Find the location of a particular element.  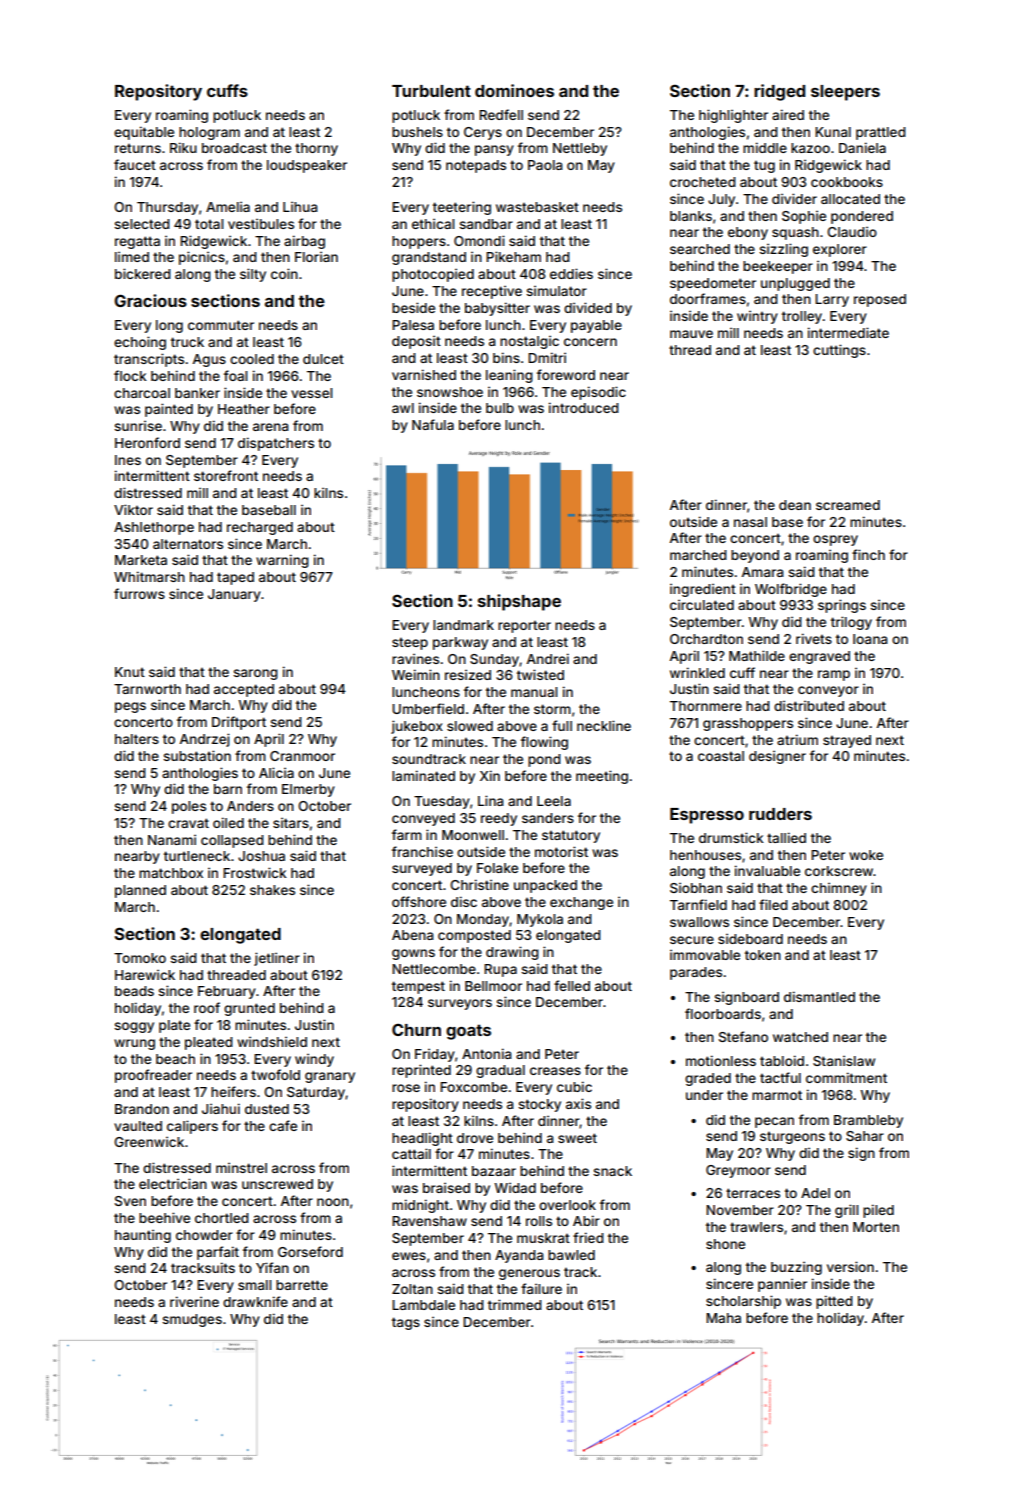

pitted is located at coordinates (834, 1302).
